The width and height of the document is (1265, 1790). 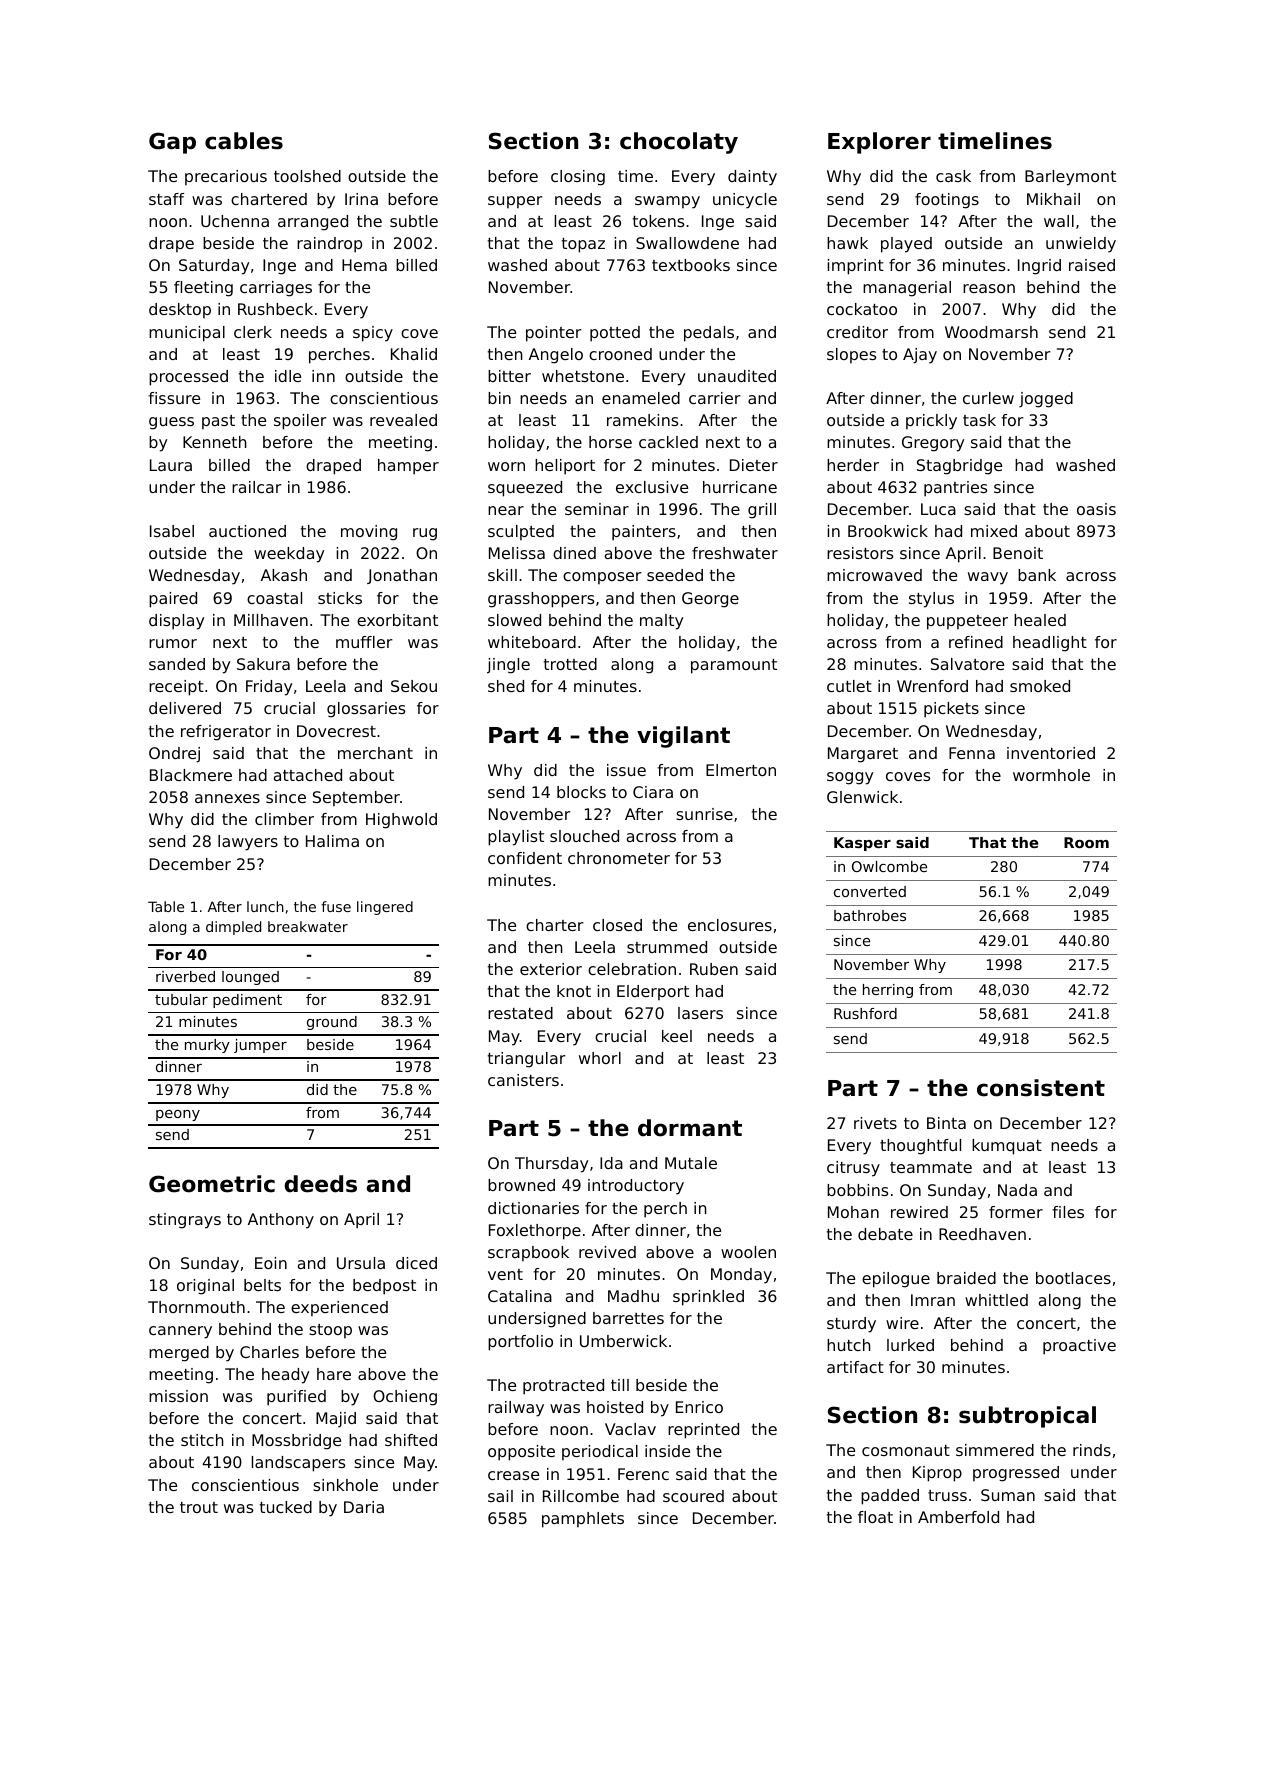 I want to click on fissure, so click(x=174, y=398).
